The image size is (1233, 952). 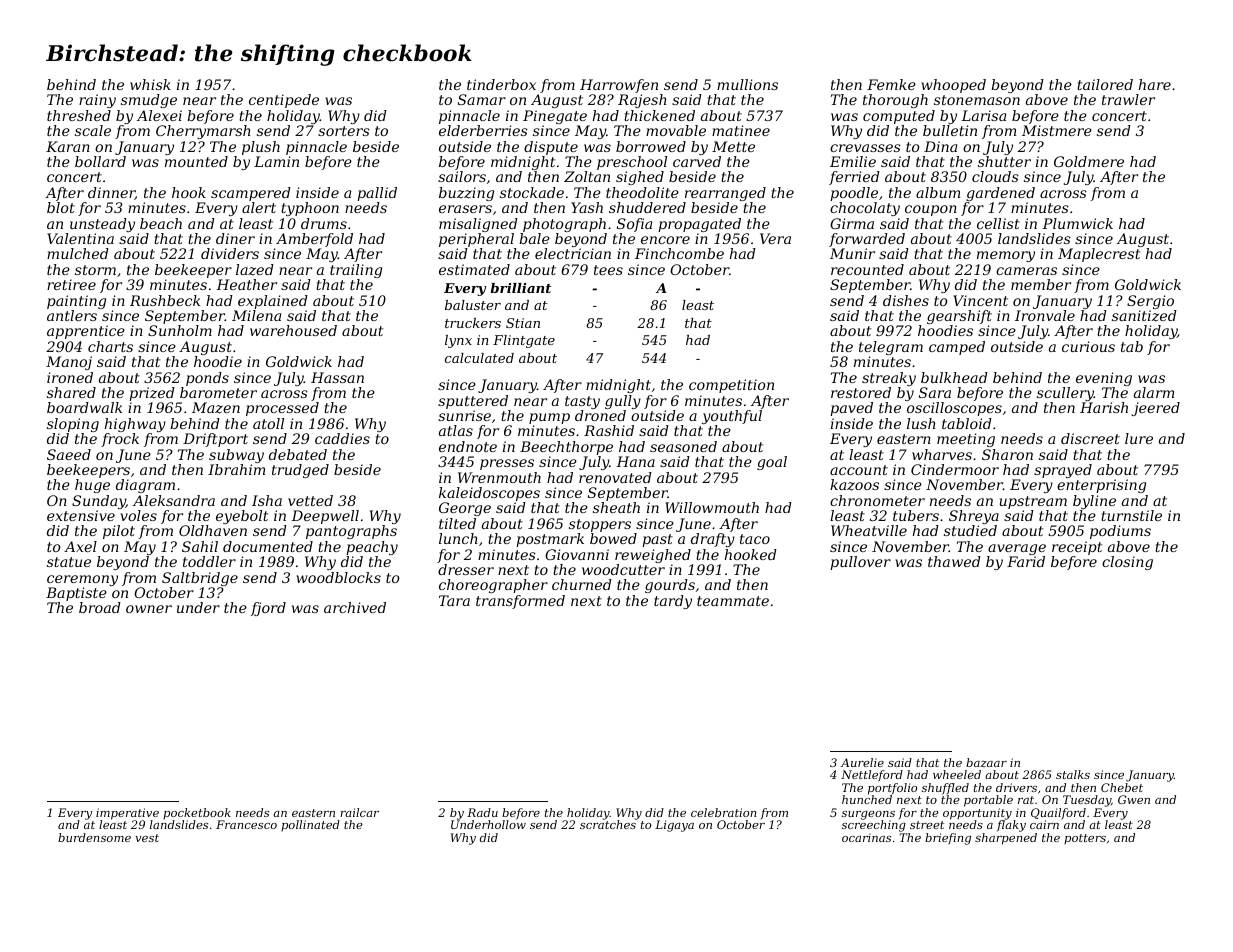 I want to click on chronometer, so click(x=877, y=500).
